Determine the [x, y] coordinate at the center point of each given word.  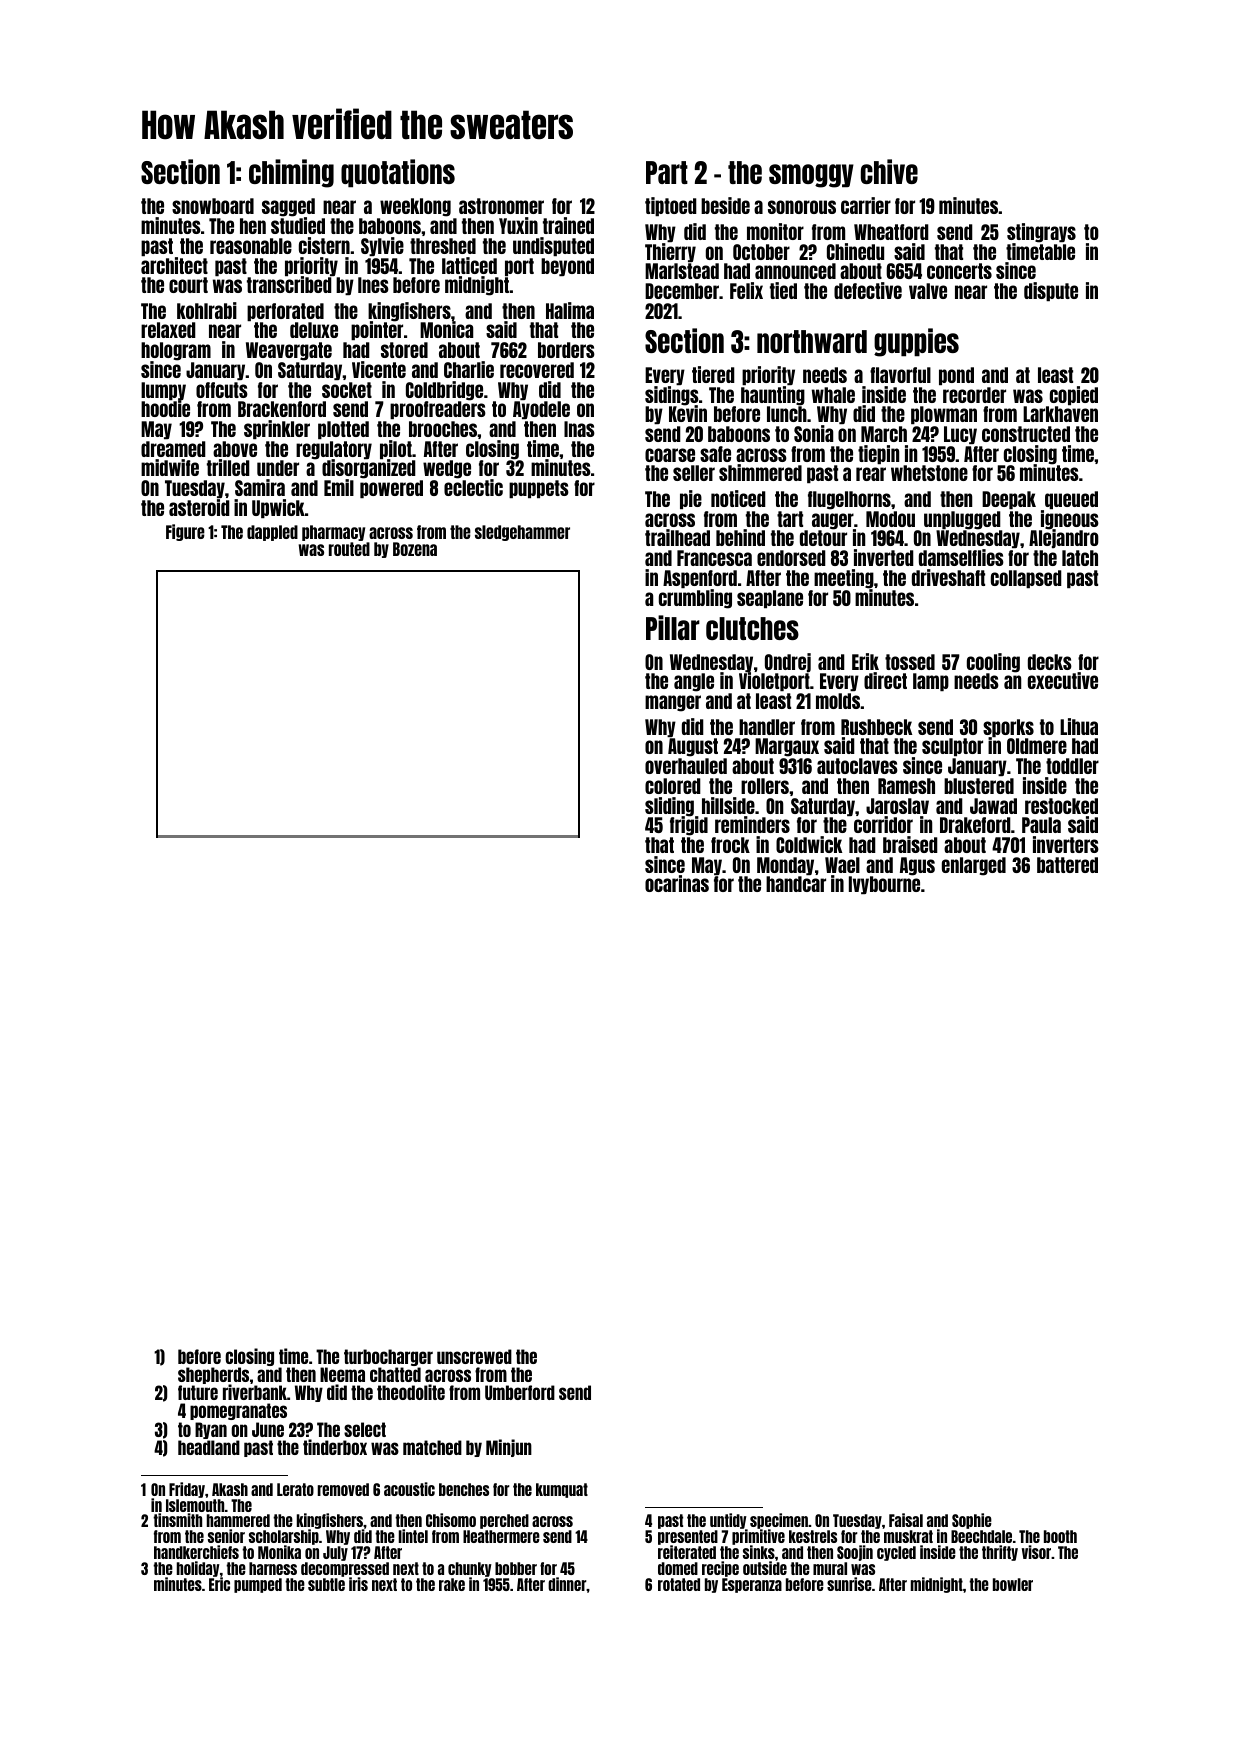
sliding [670, 807]
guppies [916, 342]
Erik [865, 661]
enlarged [974, 866]
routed [349, 549]
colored [673, 786]
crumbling [695, 599]
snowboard [213, 206]
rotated [679, 1584]
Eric [219, 1584]
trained [568, 225]
